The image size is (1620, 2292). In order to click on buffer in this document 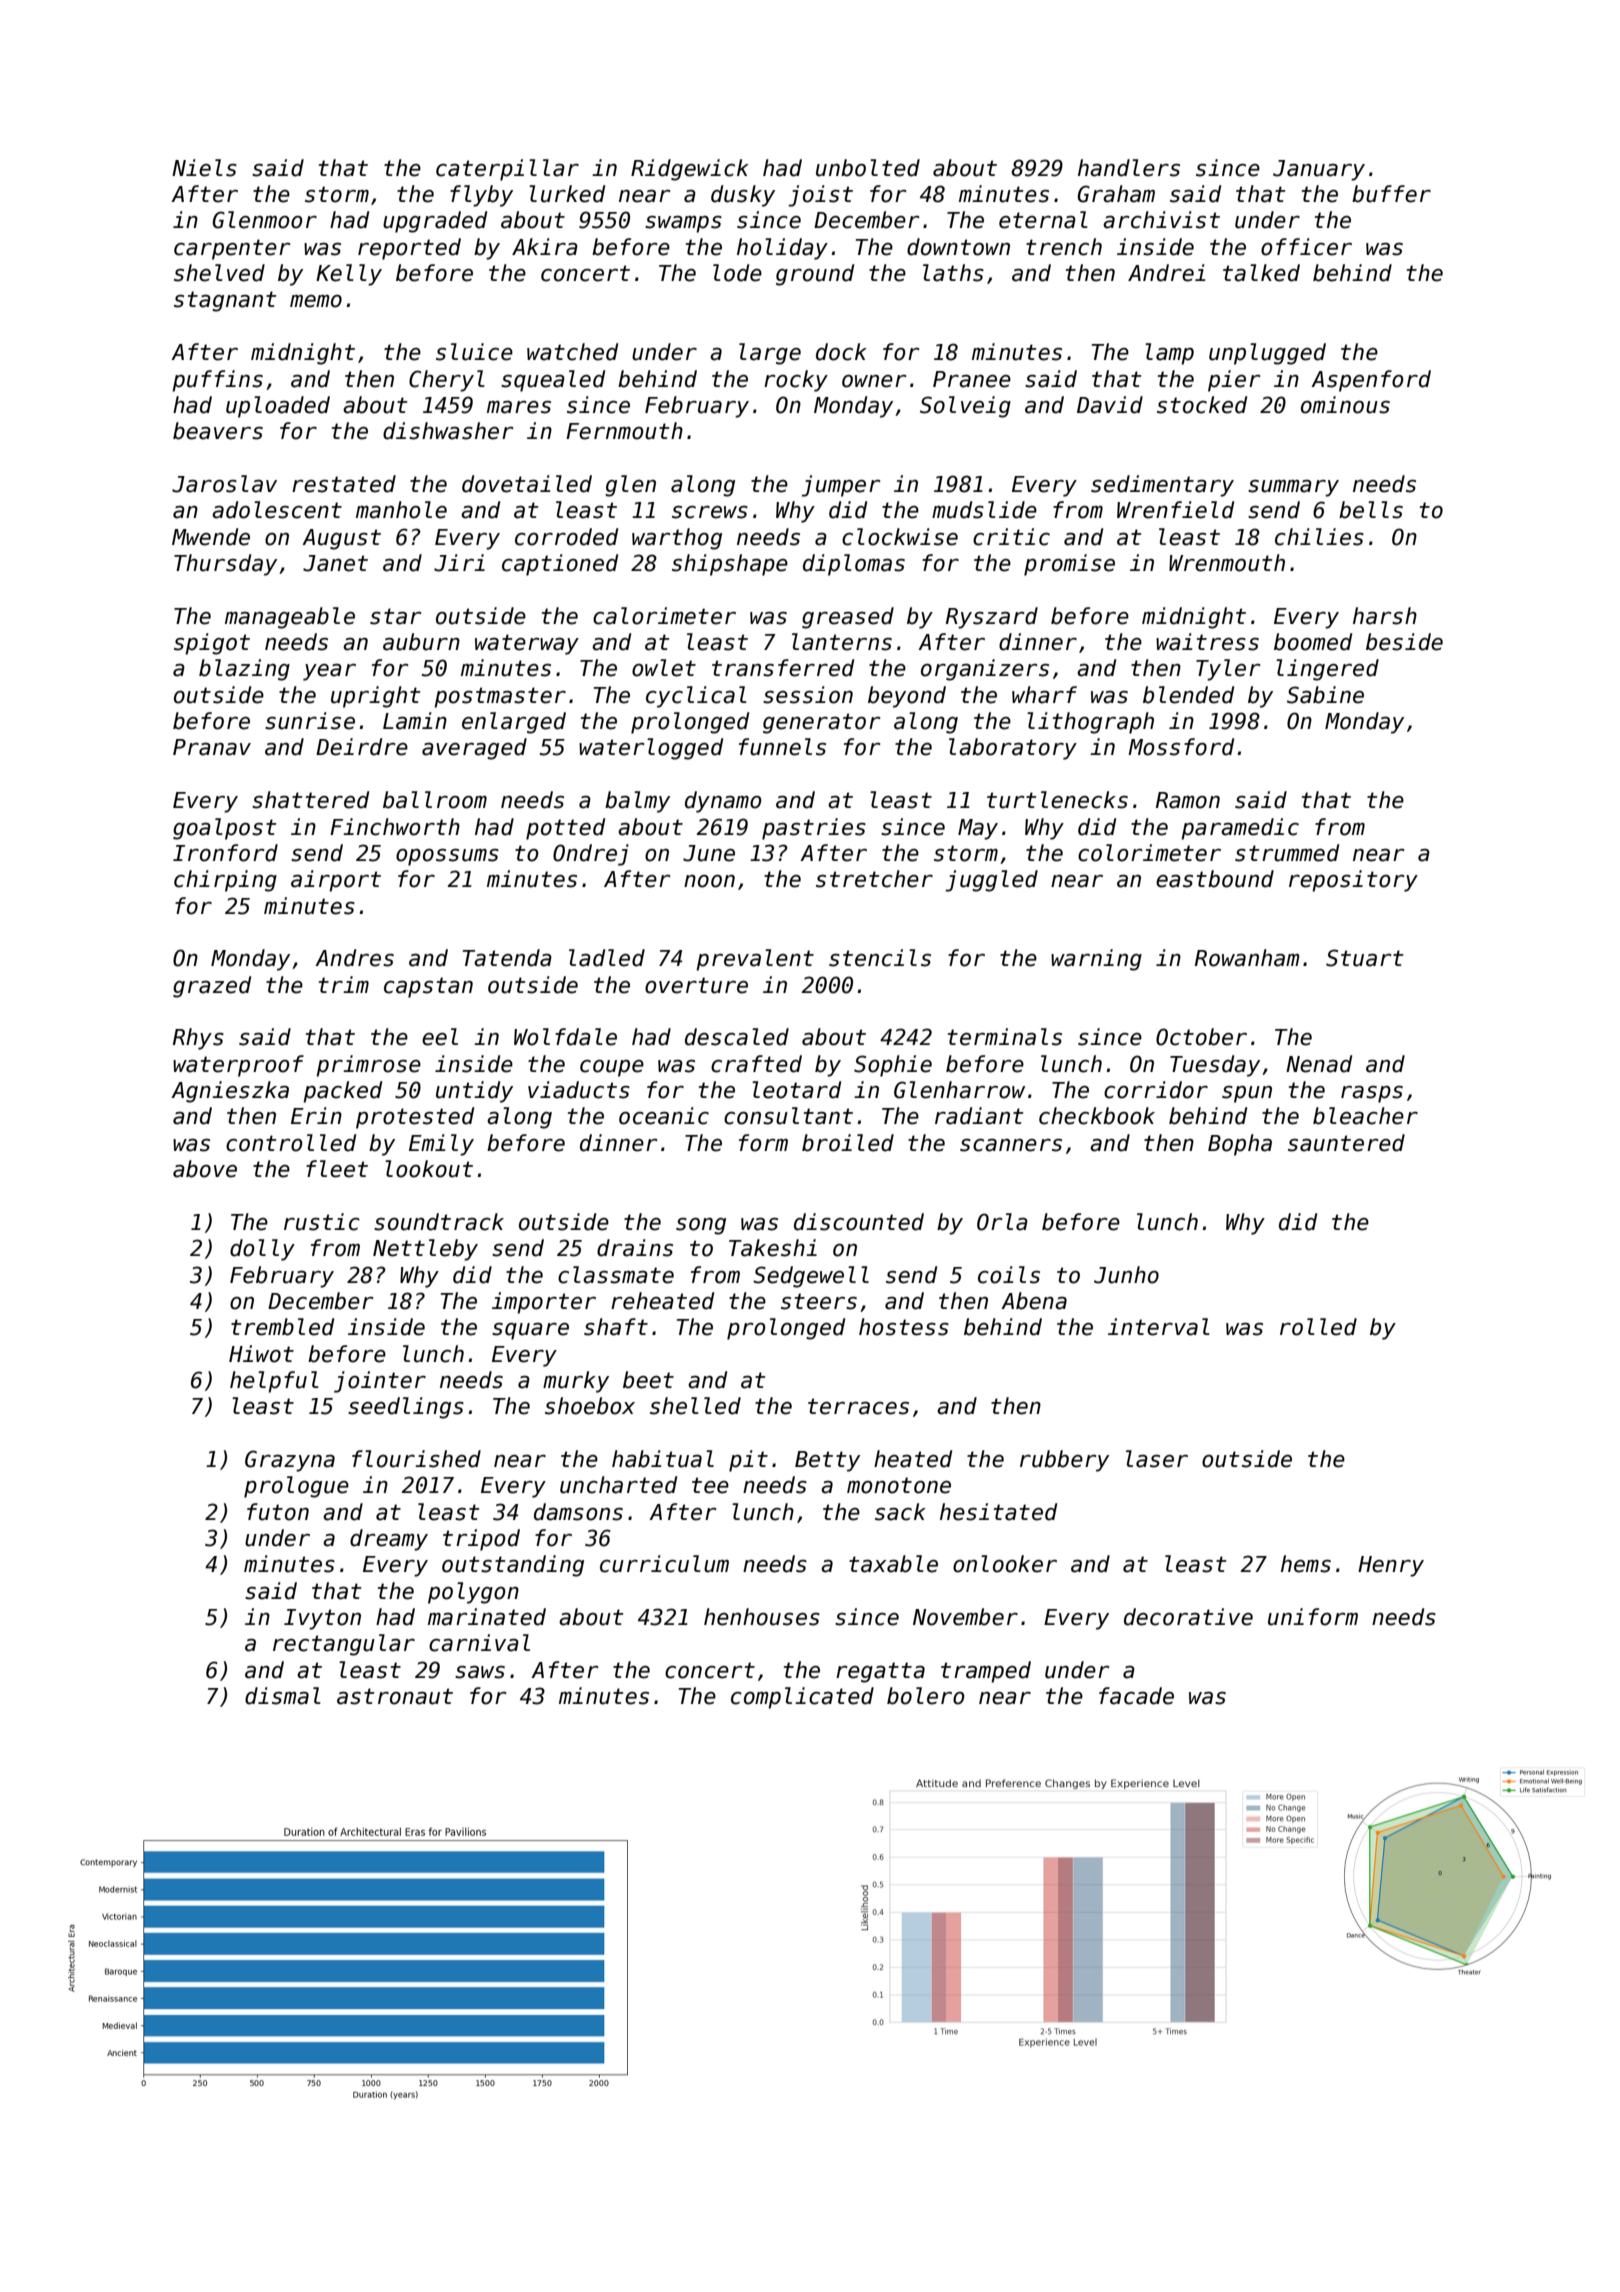, I will do `click(1391, 194)`.
